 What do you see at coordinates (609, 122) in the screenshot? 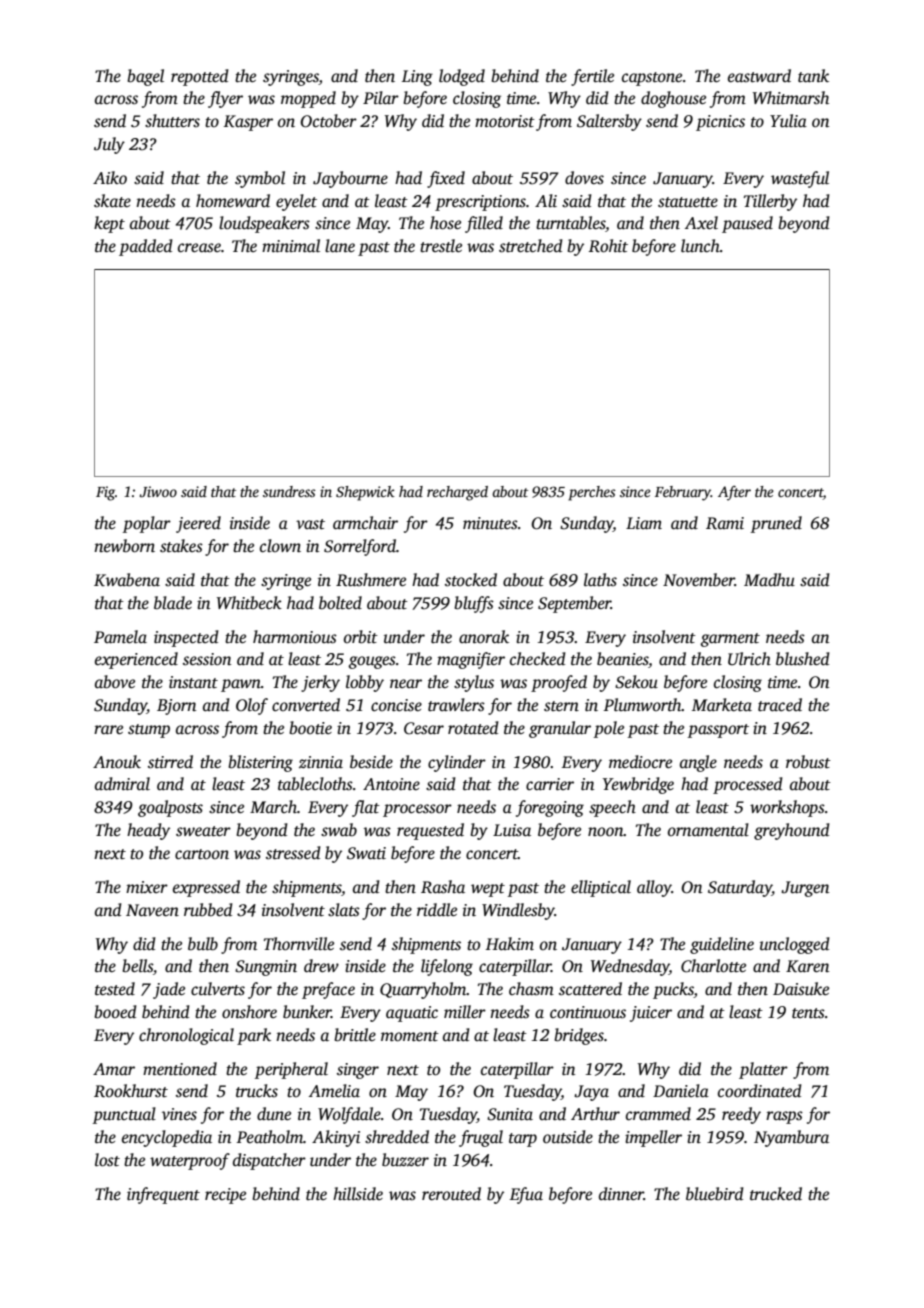
I see `Saltersby` at bounding box center [609, 122].
